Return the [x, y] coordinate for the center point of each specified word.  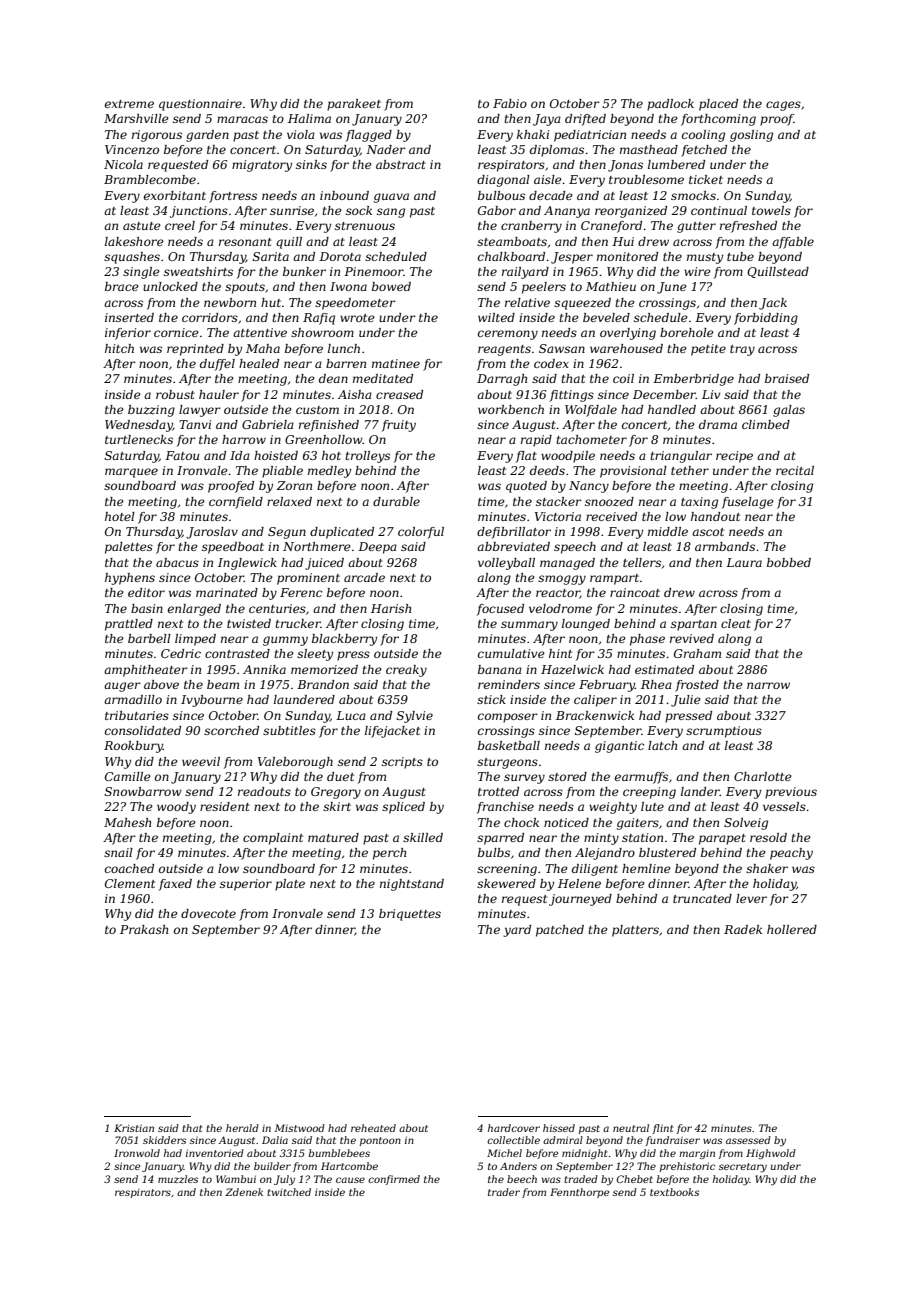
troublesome [646, 179]
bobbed [789, 562]
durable [396, 501]
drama [718, 424]
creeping [649, 793]
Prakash [144, 929]
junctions [199, 212]
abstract [401, 164]
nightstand [412, 885]
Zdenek [244, 1192]
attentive [260, 332]
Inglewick [247, 564]
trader [504, 1192]
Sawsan [562, 348]
